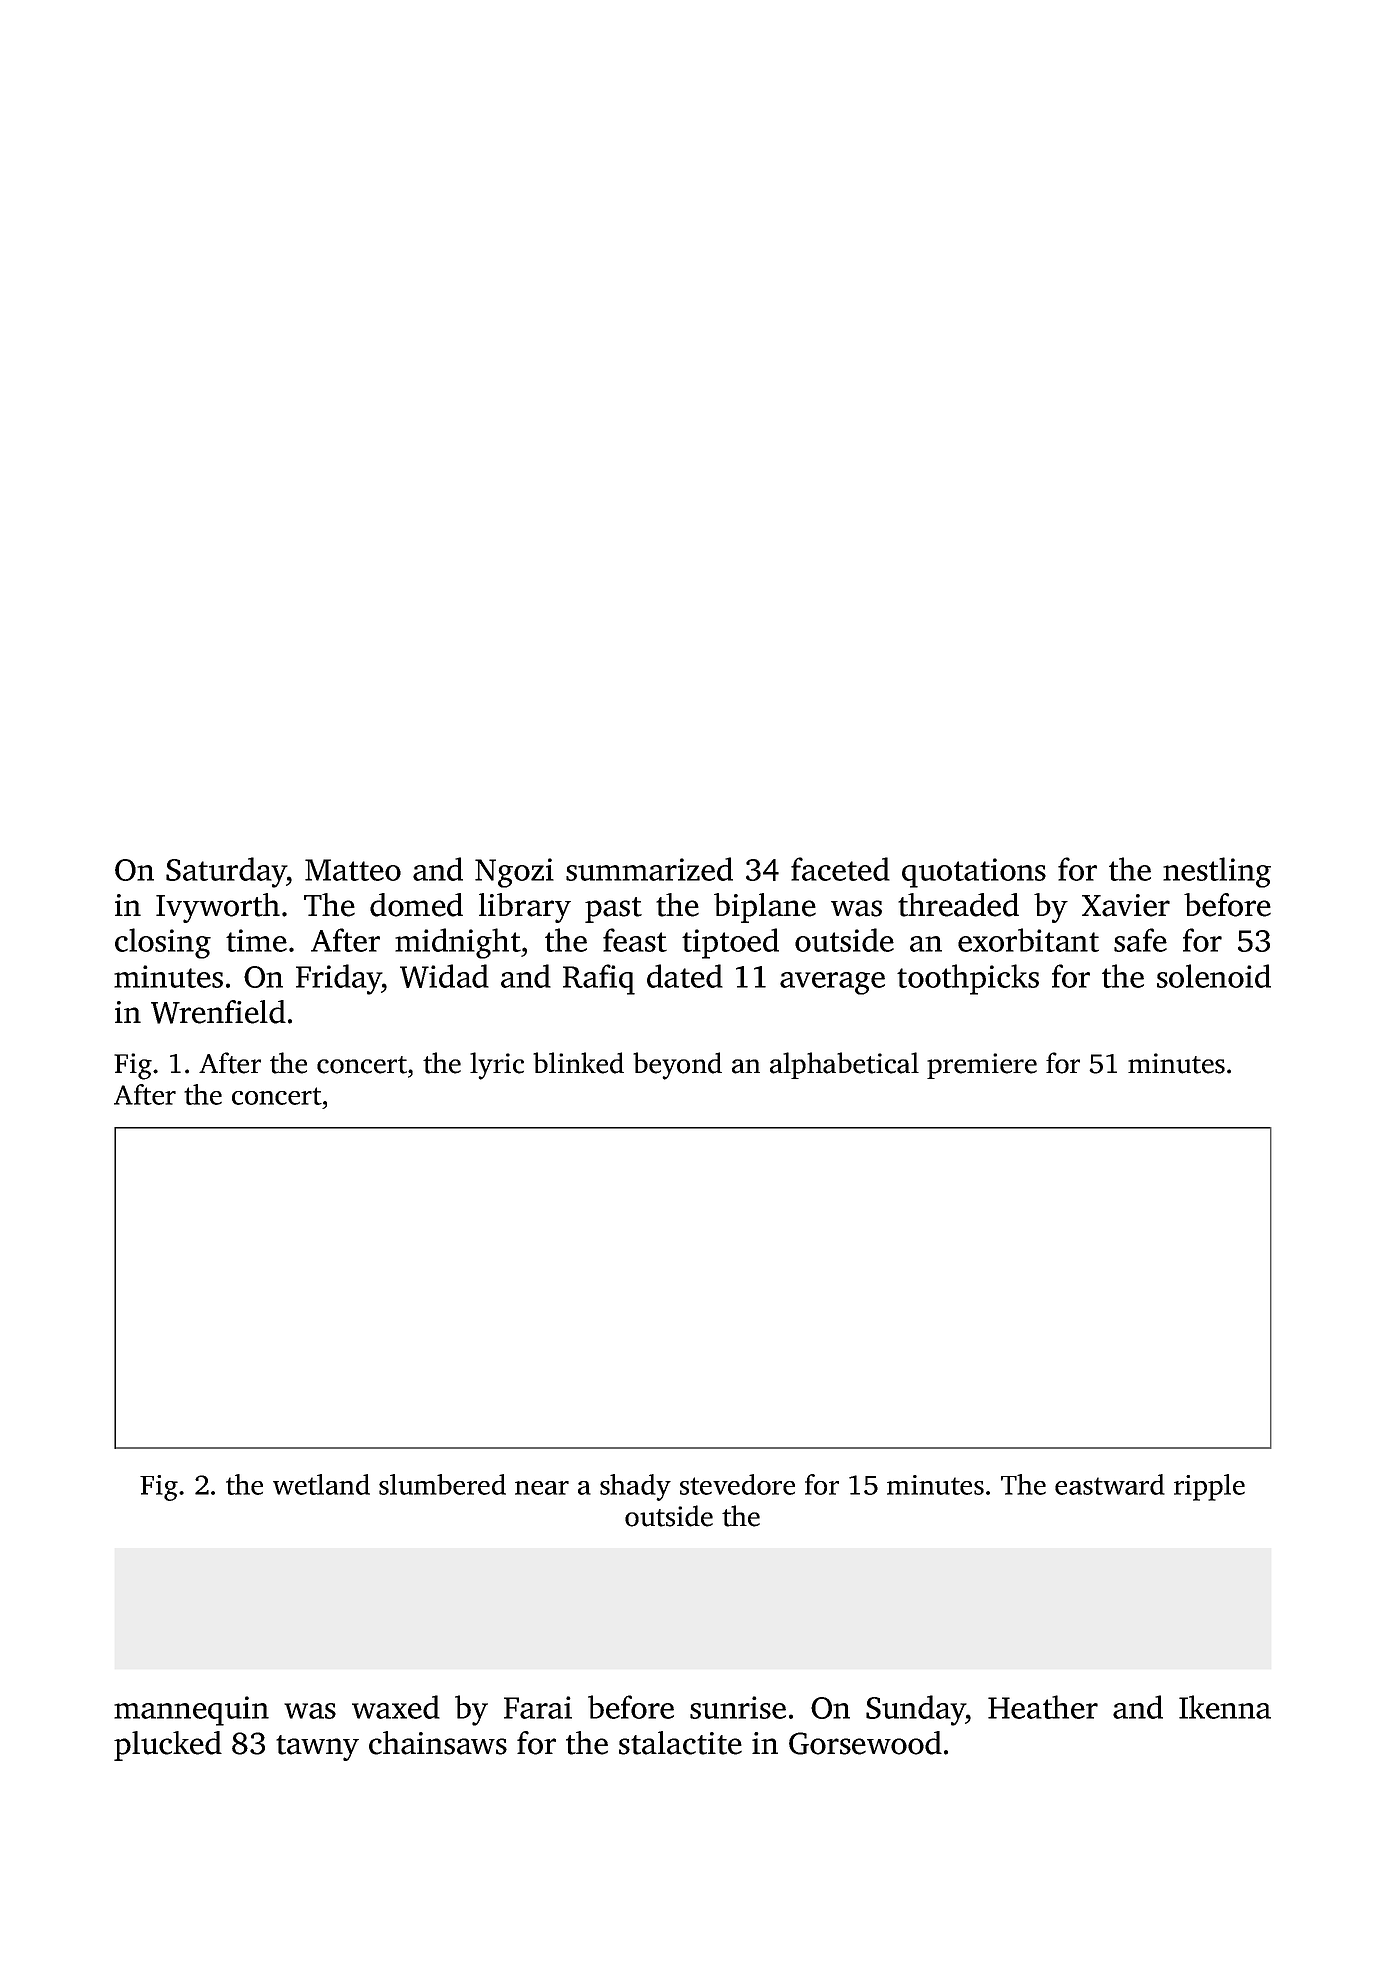 This screenshot has width=1386, height=1969. What do you see at coordinates (396, 1707) in the screenshot?
I see `waxed` at bounding box center [396, 1707].
